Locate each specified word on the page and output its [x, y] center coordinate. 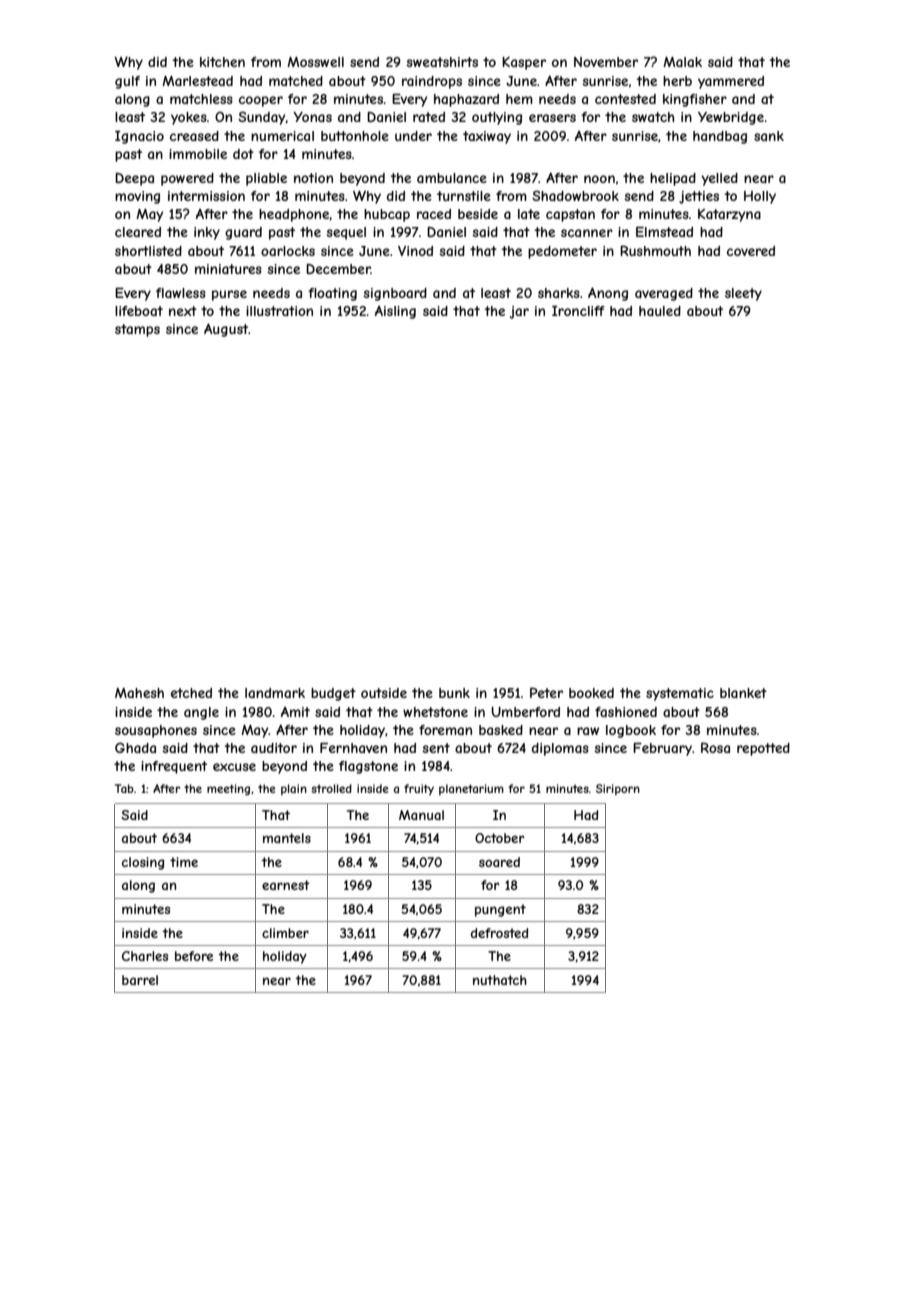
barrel [140, 980]
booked [591, 693]
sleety [743, 294]
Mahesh [139, 693]
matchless [201, 99]
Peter [546, 692]
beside [478, 214]
